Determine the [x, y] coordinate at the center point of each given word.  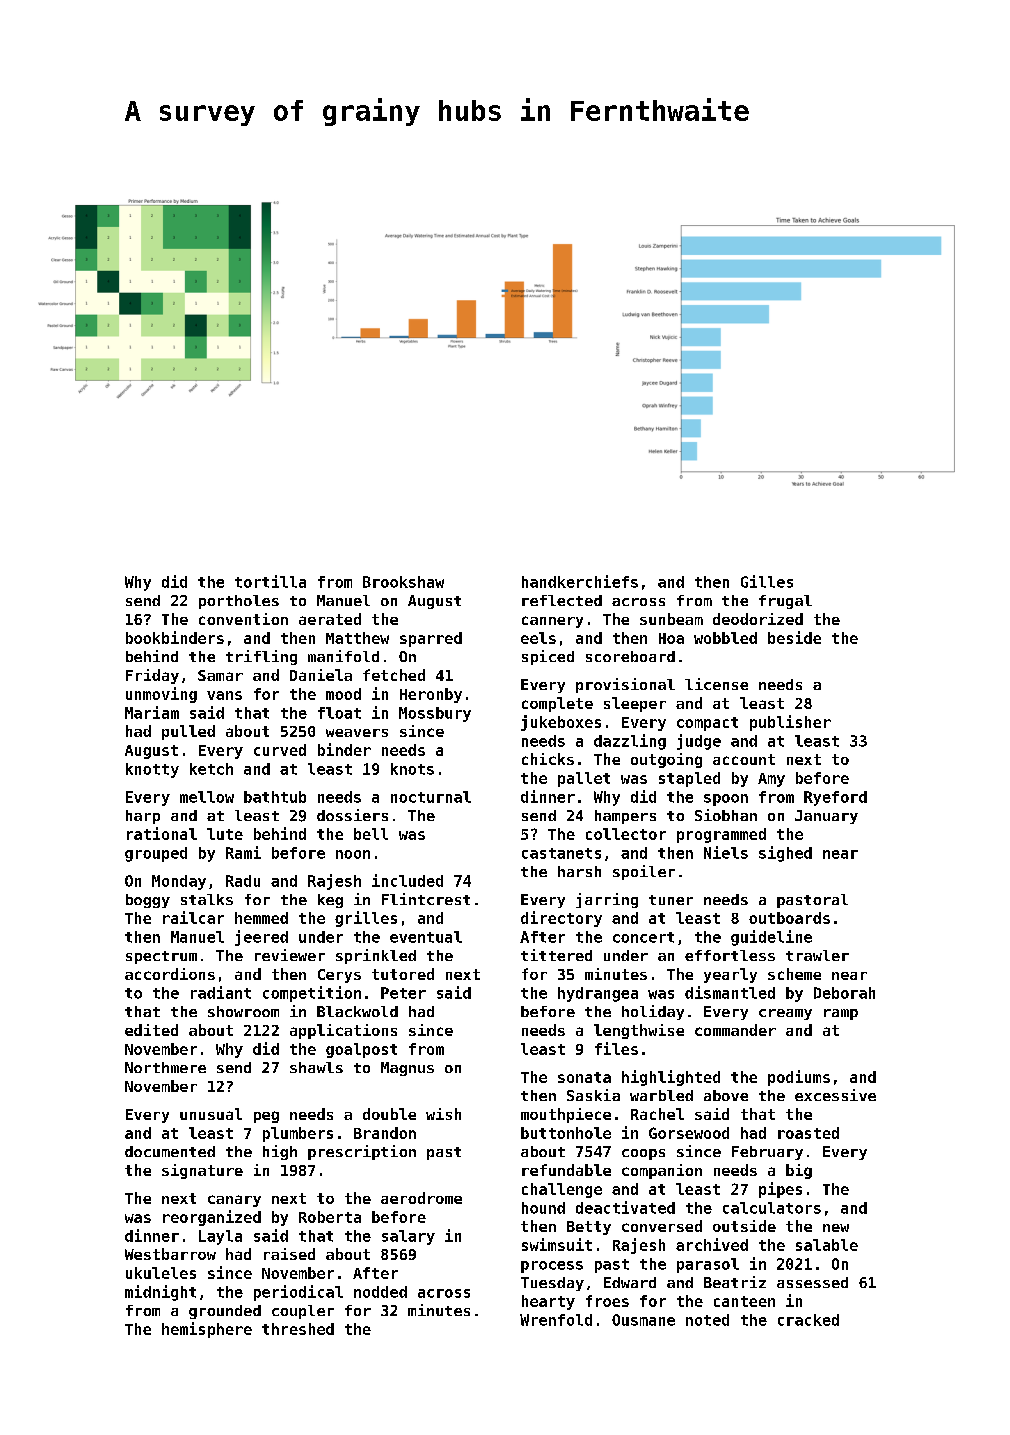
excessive [835, 1095]
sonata [584, 1077]
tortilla [270, 581]
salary [408, 1237]
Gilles [767, 581]
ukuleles [161, 1273]
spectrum [161, 957]
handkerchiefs [580, 581]
